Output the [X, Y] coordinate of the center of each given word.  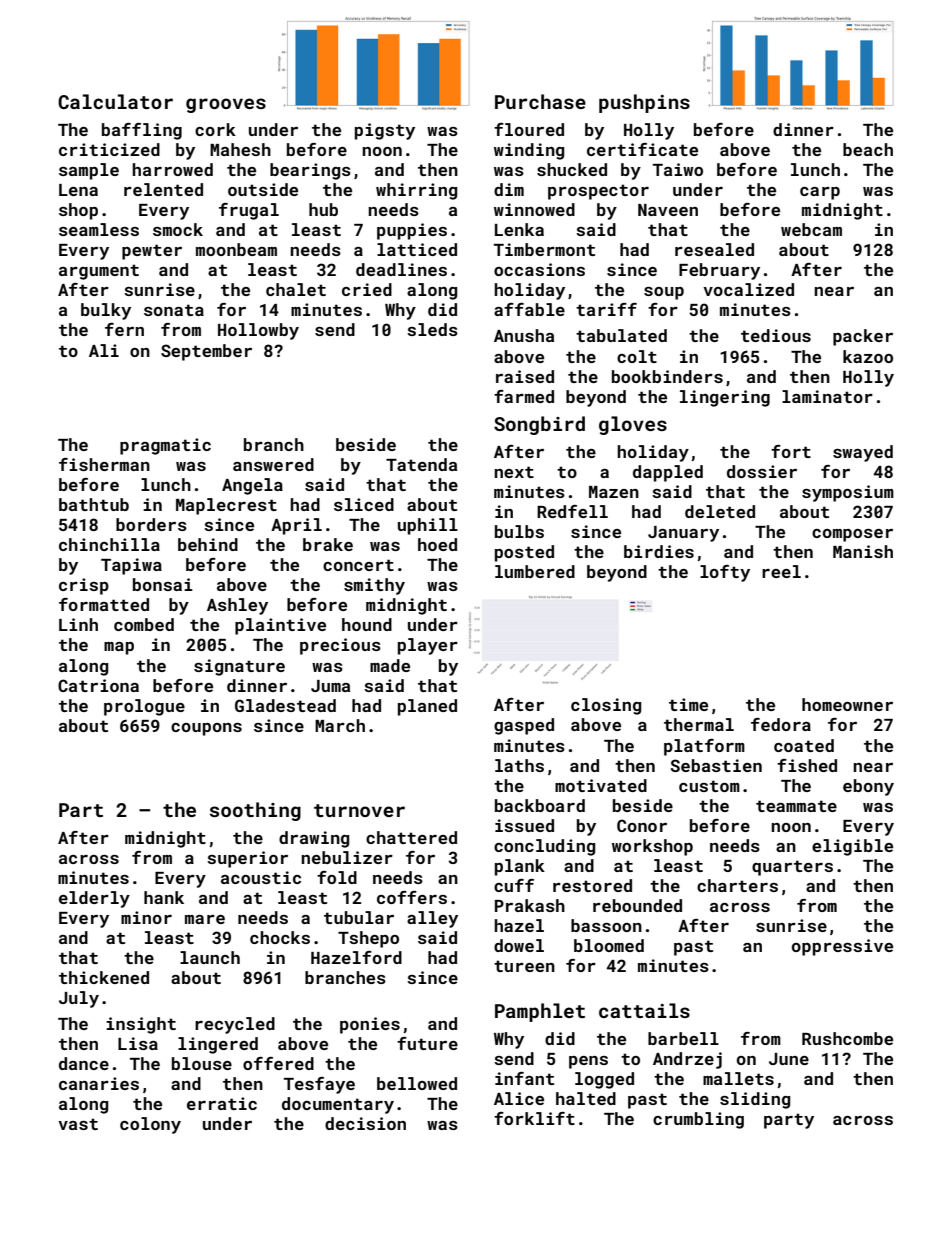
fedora [781, 724]
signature [239, 667]
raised [525, 376]
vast [78, 1124]
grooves [226, 105]
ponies [370, 1025]
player [428, 646]
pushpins [644, 103]
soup [664, 293]
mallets [738, 1078]
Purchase [540, 101]
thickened [104, 977]
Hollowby [258, 331]
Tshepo [368, 939]
